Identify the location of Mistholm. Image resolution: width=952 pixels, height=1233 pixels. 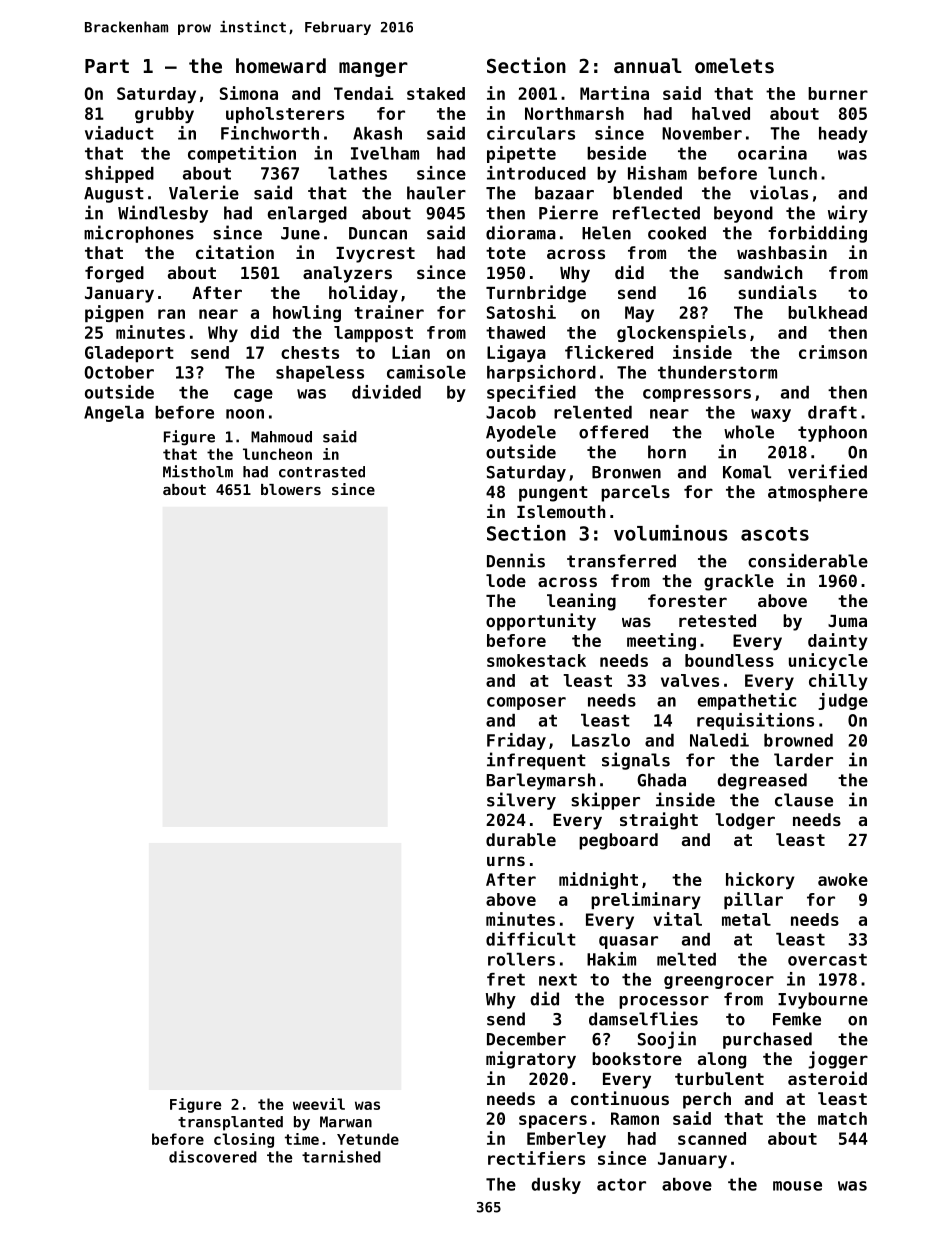
(198, 471).
